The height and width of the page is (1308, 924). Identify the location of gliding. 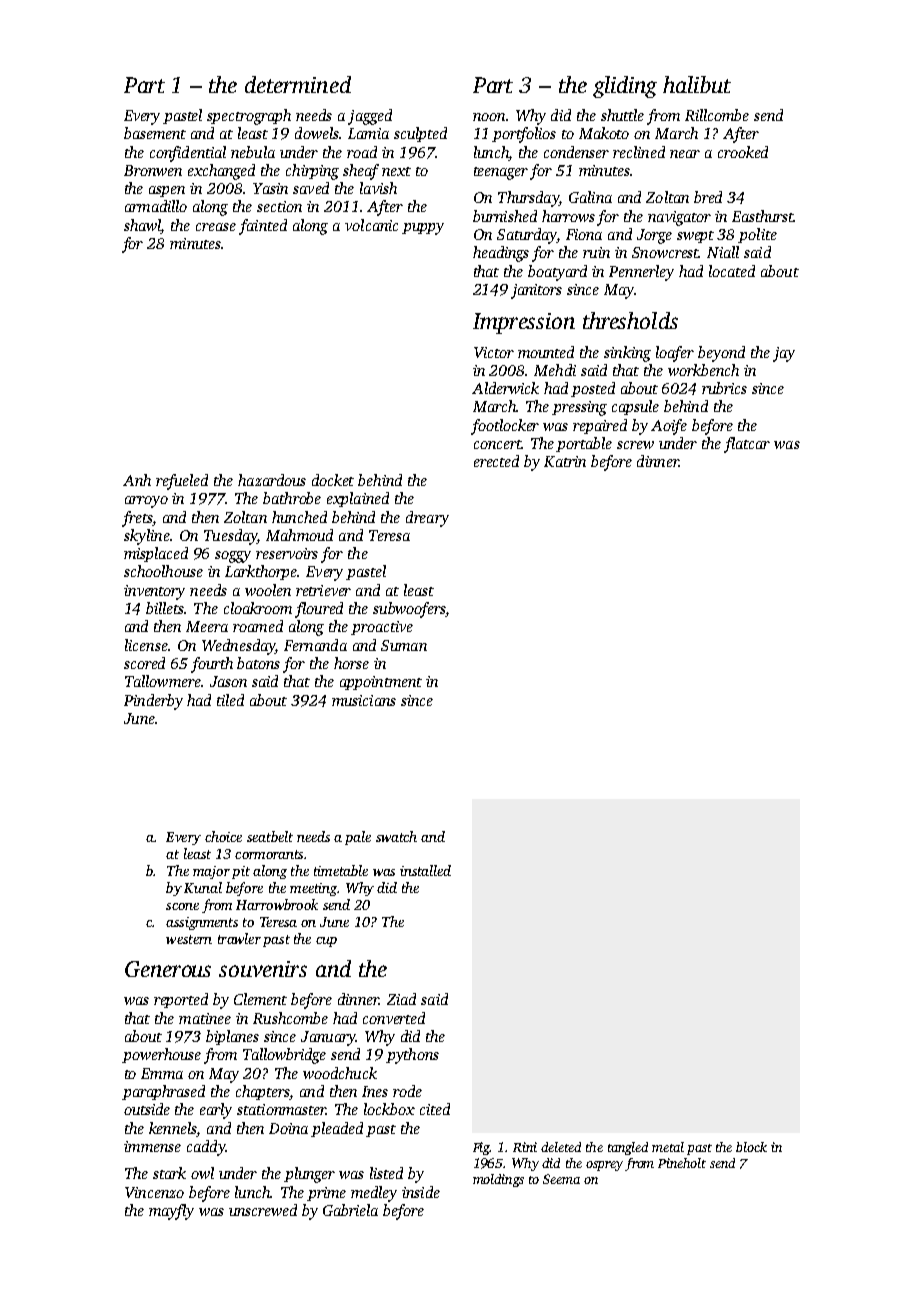
(625, 87).
